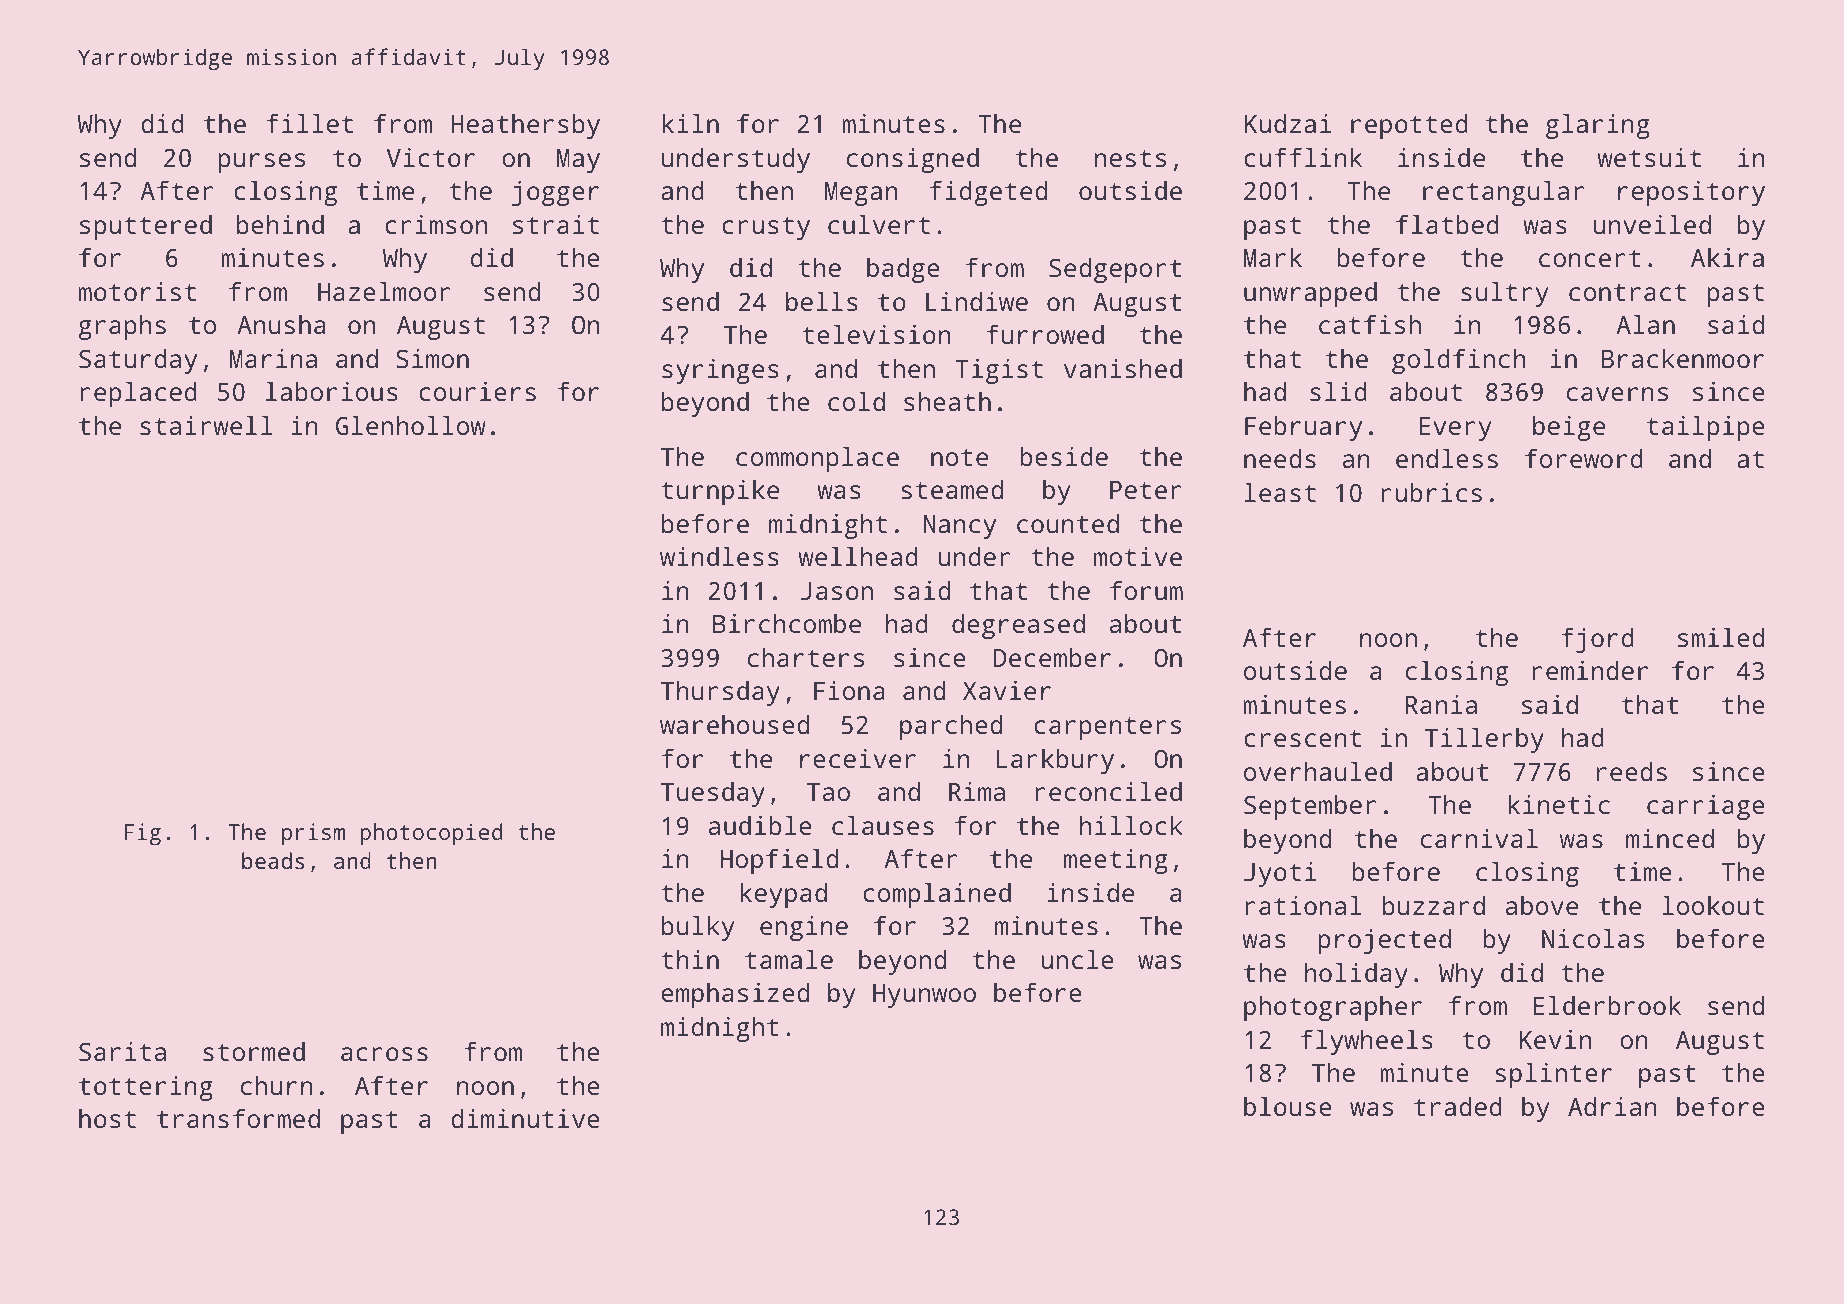  Describe the element at coordinates (1116, 861) in the image. I see `meeting` at that location.
